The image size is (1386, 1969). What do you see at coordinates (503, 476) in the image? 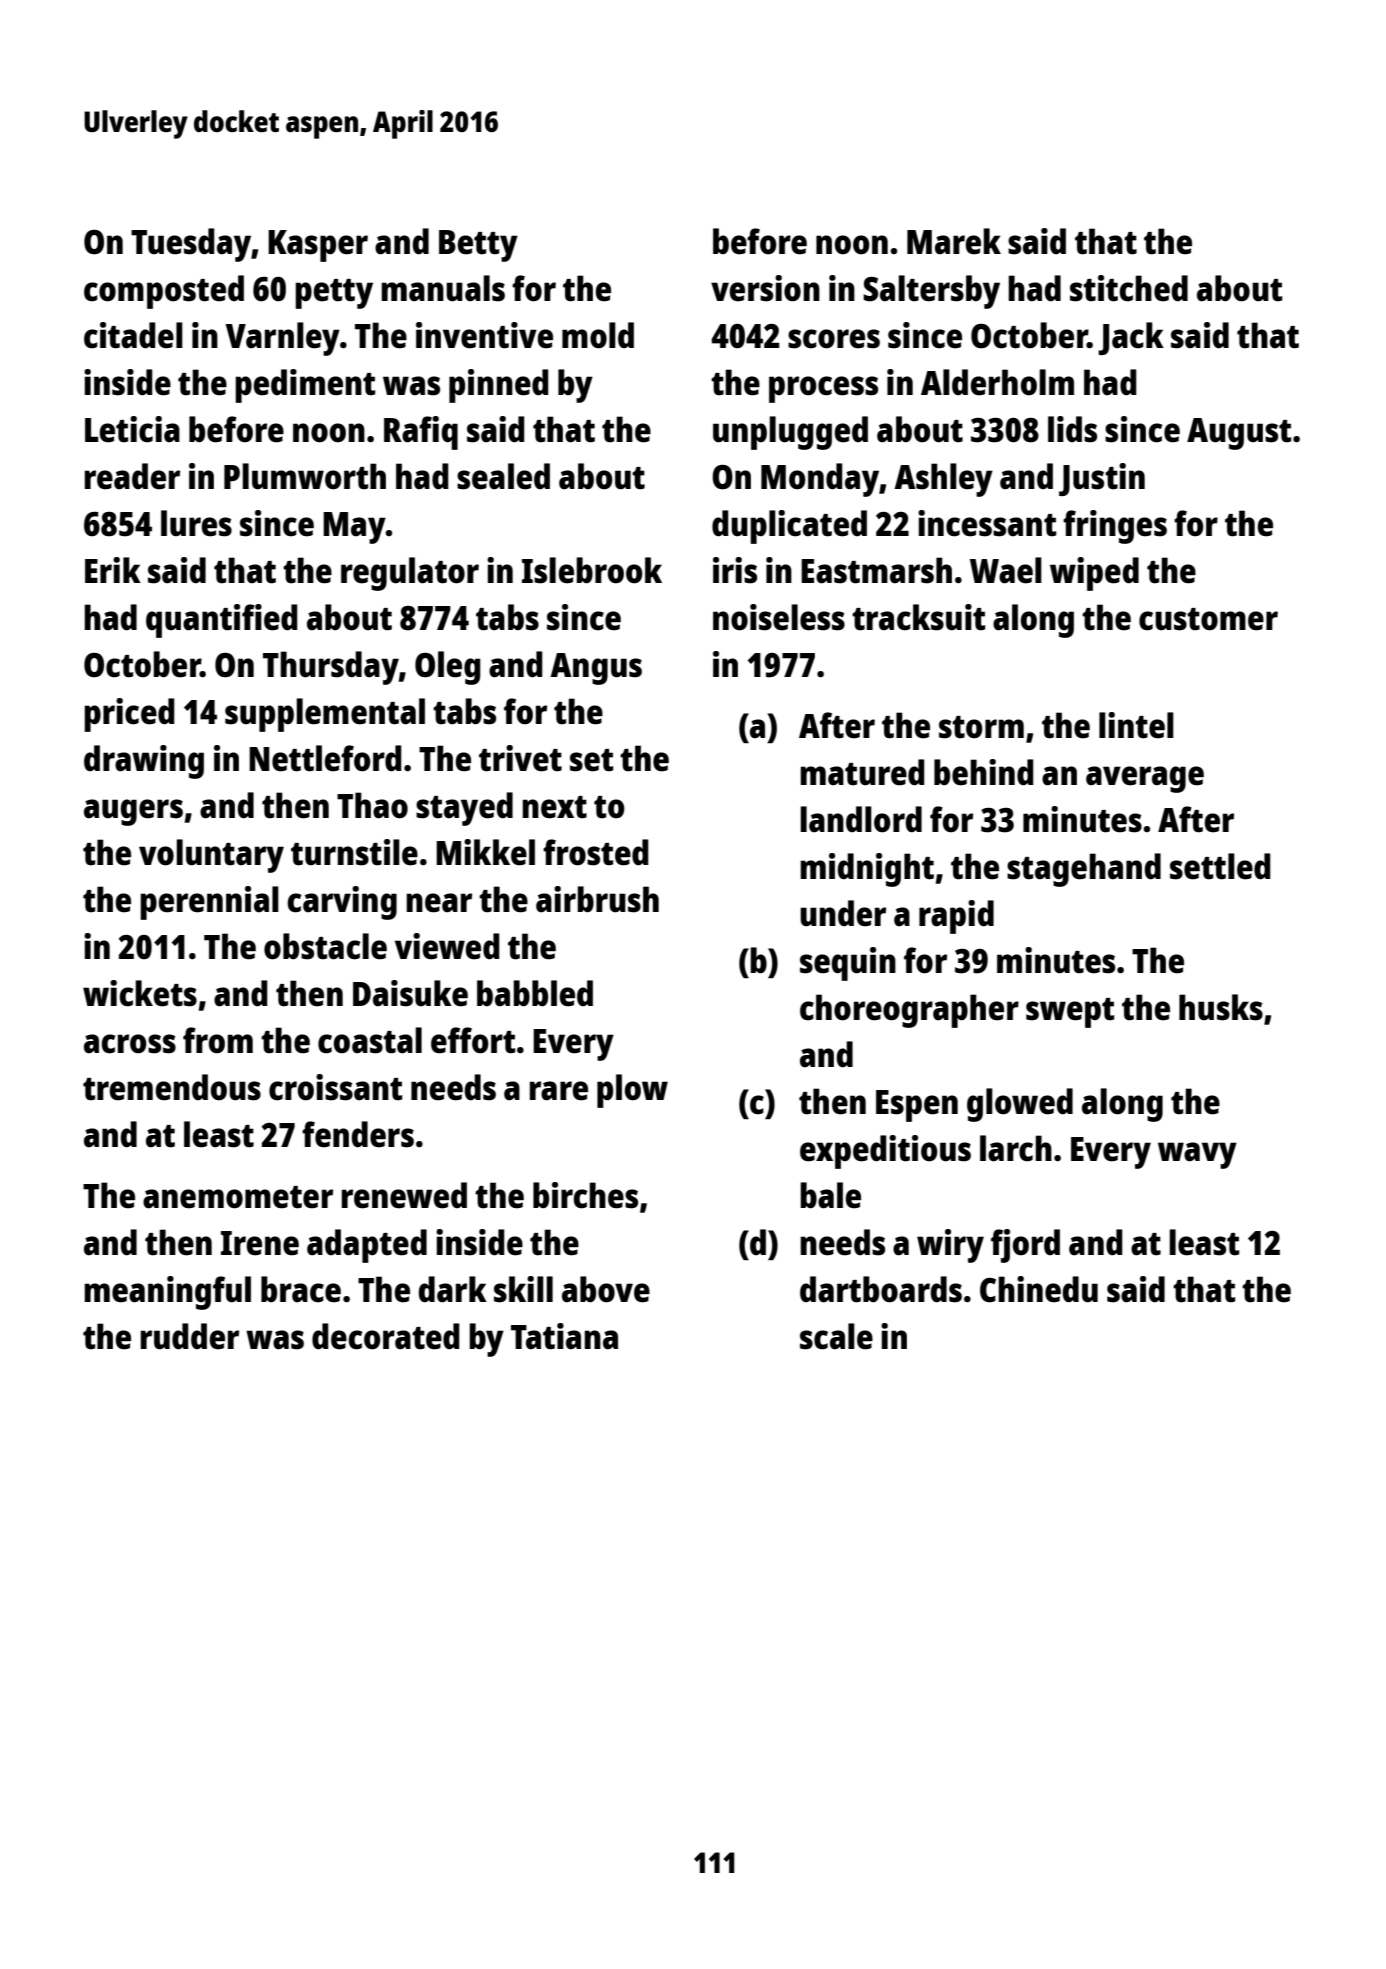
I see `sealed` at bounding box center [503, 476].
